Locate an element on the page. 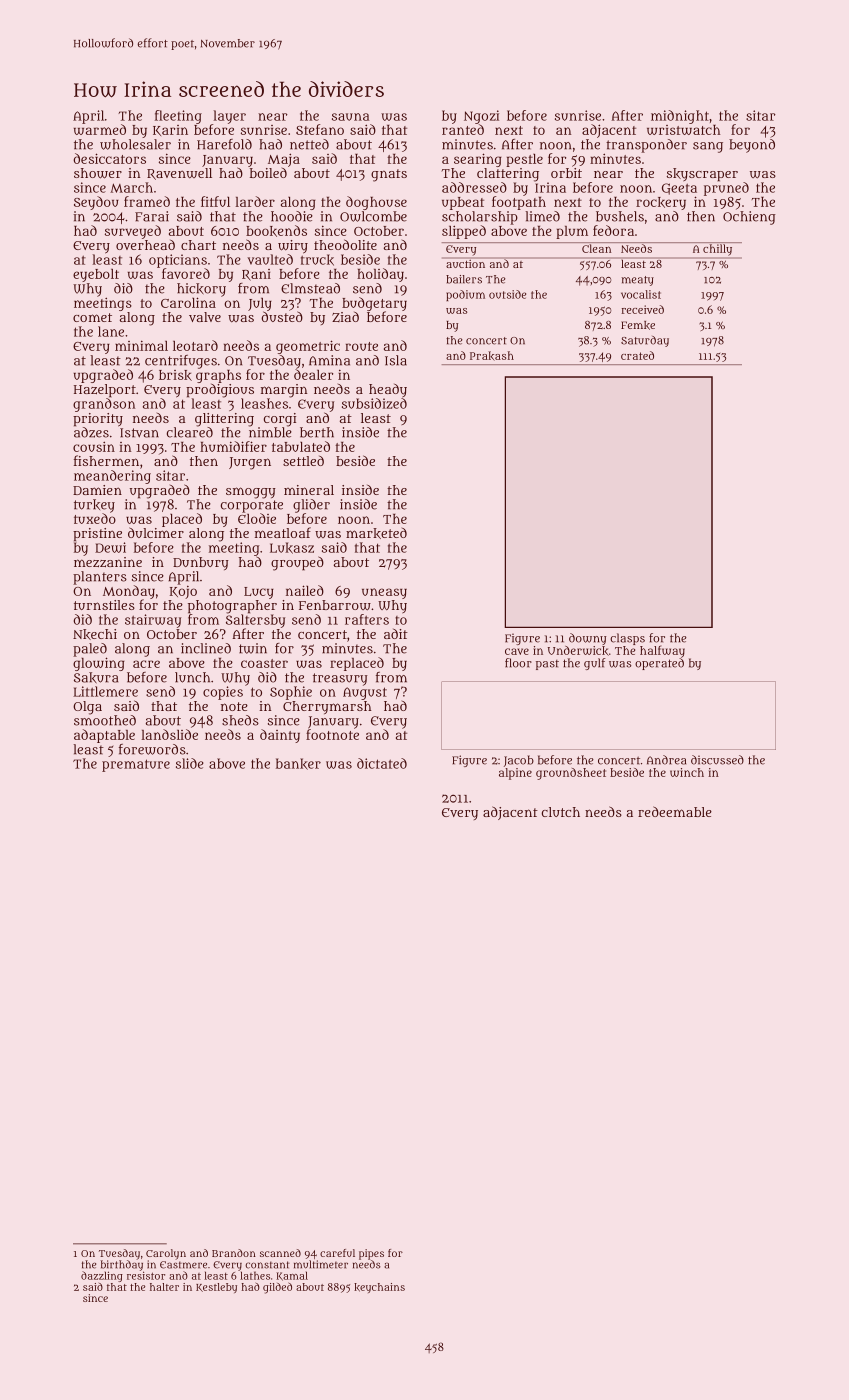  Brandon is located at coordinates (234, 1253).
